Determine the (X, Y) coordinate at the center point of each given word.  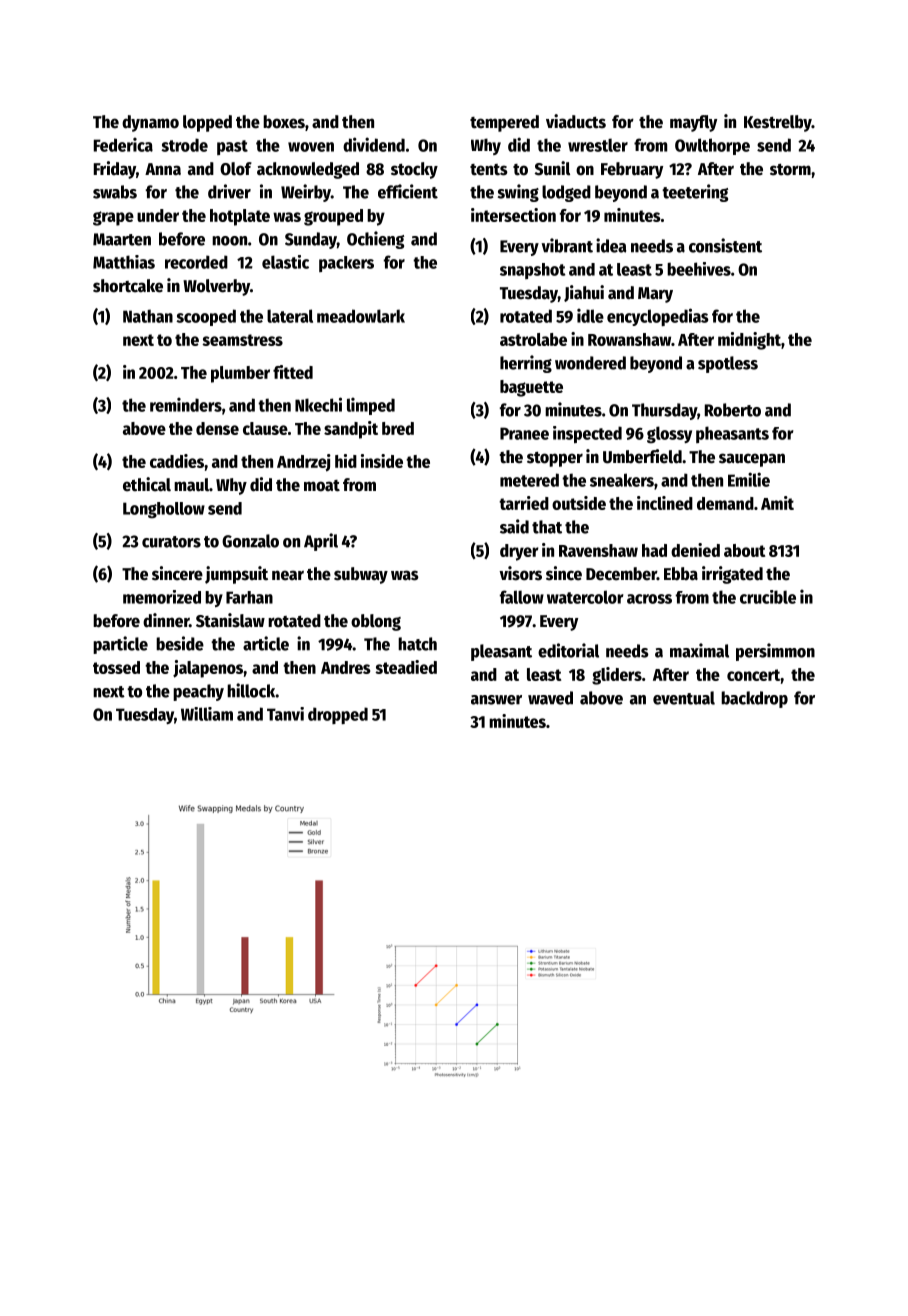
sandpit (351, 430)
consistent (725, 245)
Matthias (124, 262)
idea (611, 245)
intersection (513, 215)
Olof (236, 169)
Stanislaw (230, 620)
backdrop (754, 699)
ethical (147, 484)
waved (550, 698)
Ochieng (375, 240)
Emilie (749, 479)
